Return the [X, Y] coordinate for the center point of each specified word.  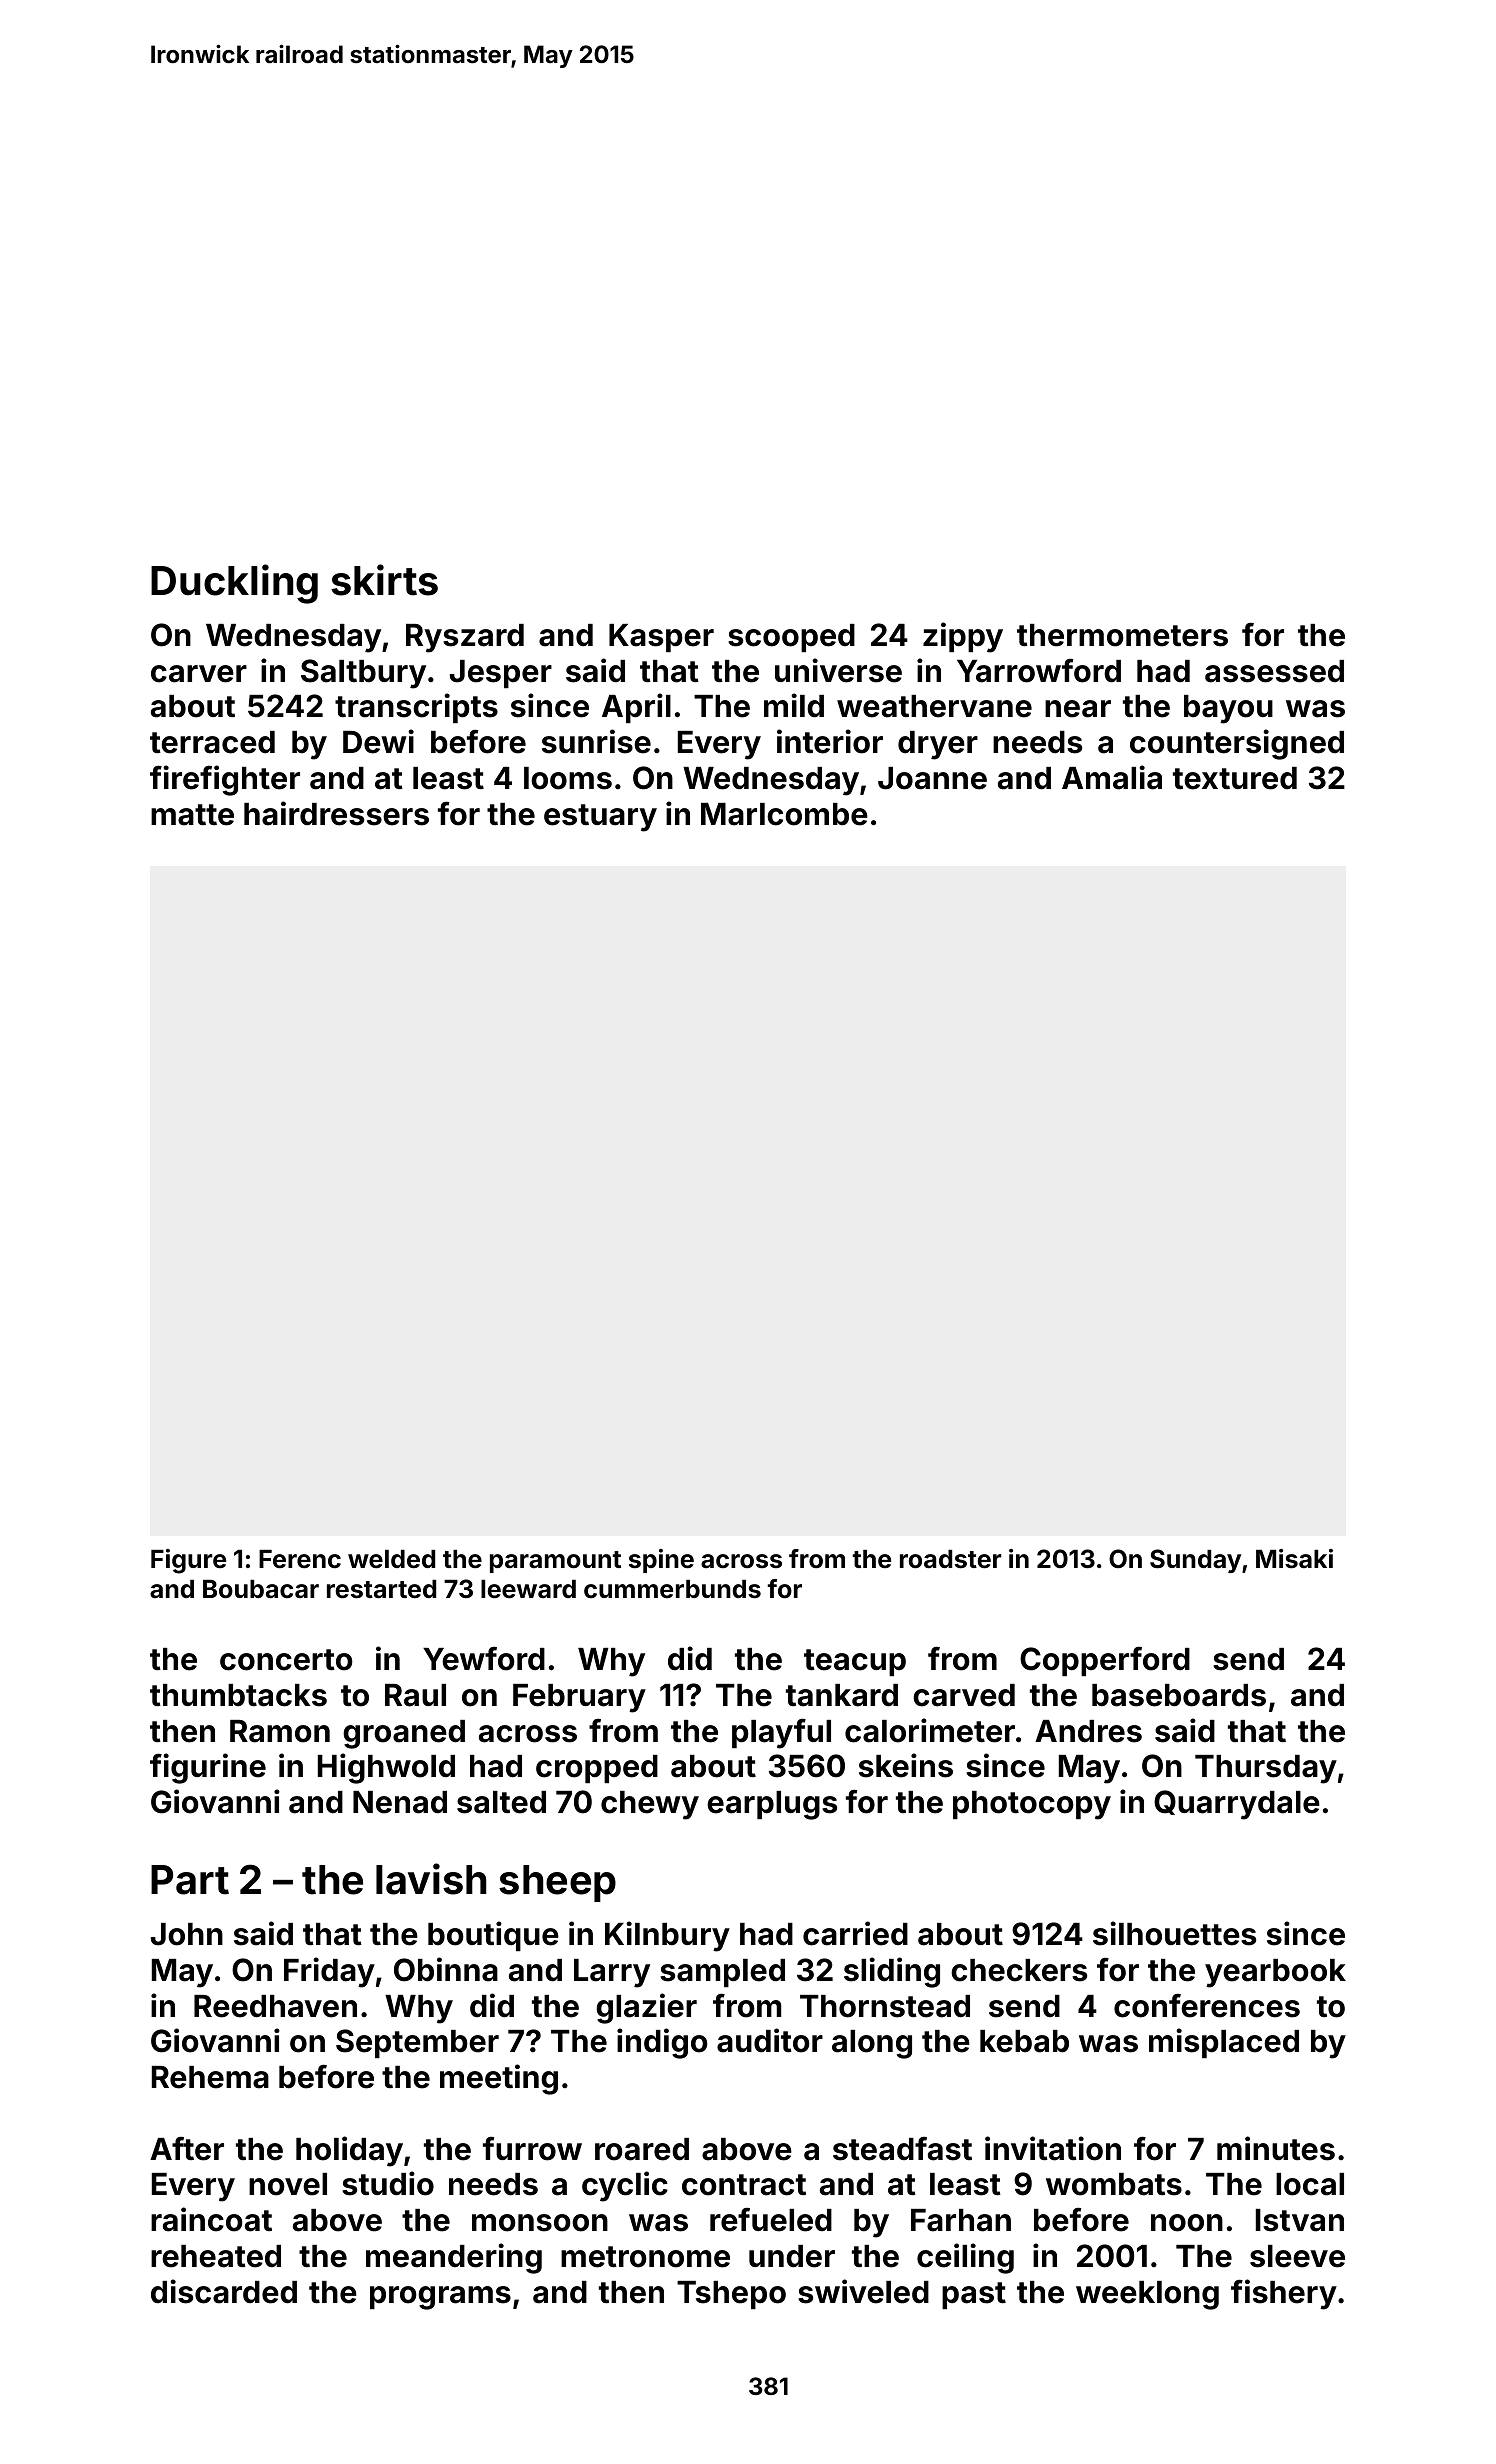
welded [391, 1559]
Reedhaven [275, 2006]
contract [744, 2185]
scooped [791, 638]
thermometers [1122, 635]
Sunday [1195, 1561]
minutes [1276, 2148]
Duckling [234, 584]
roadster [951, 1559]
